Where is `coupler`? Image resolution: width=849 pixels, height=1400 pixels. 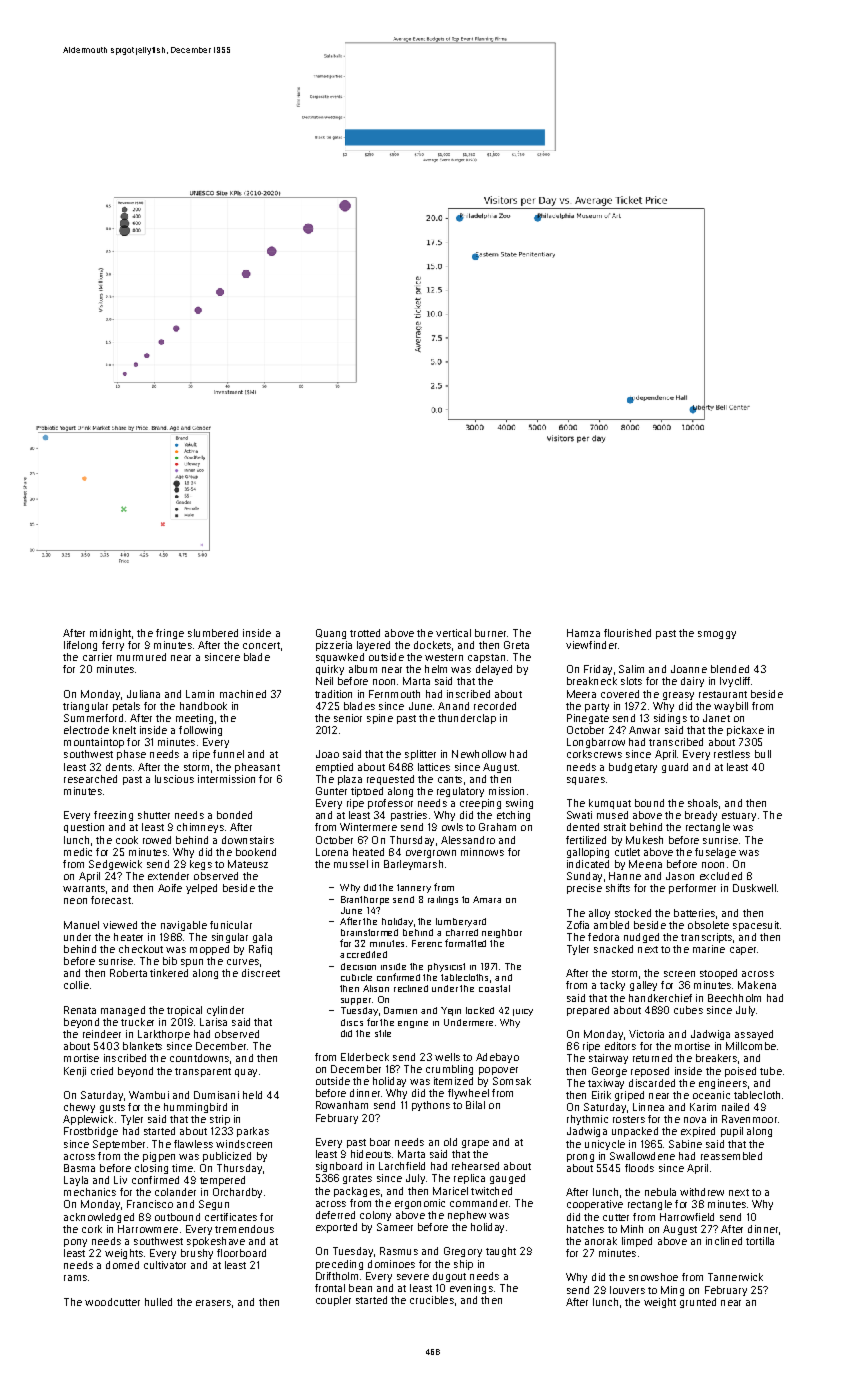
coupler is located at coordinates (333, 1301).
